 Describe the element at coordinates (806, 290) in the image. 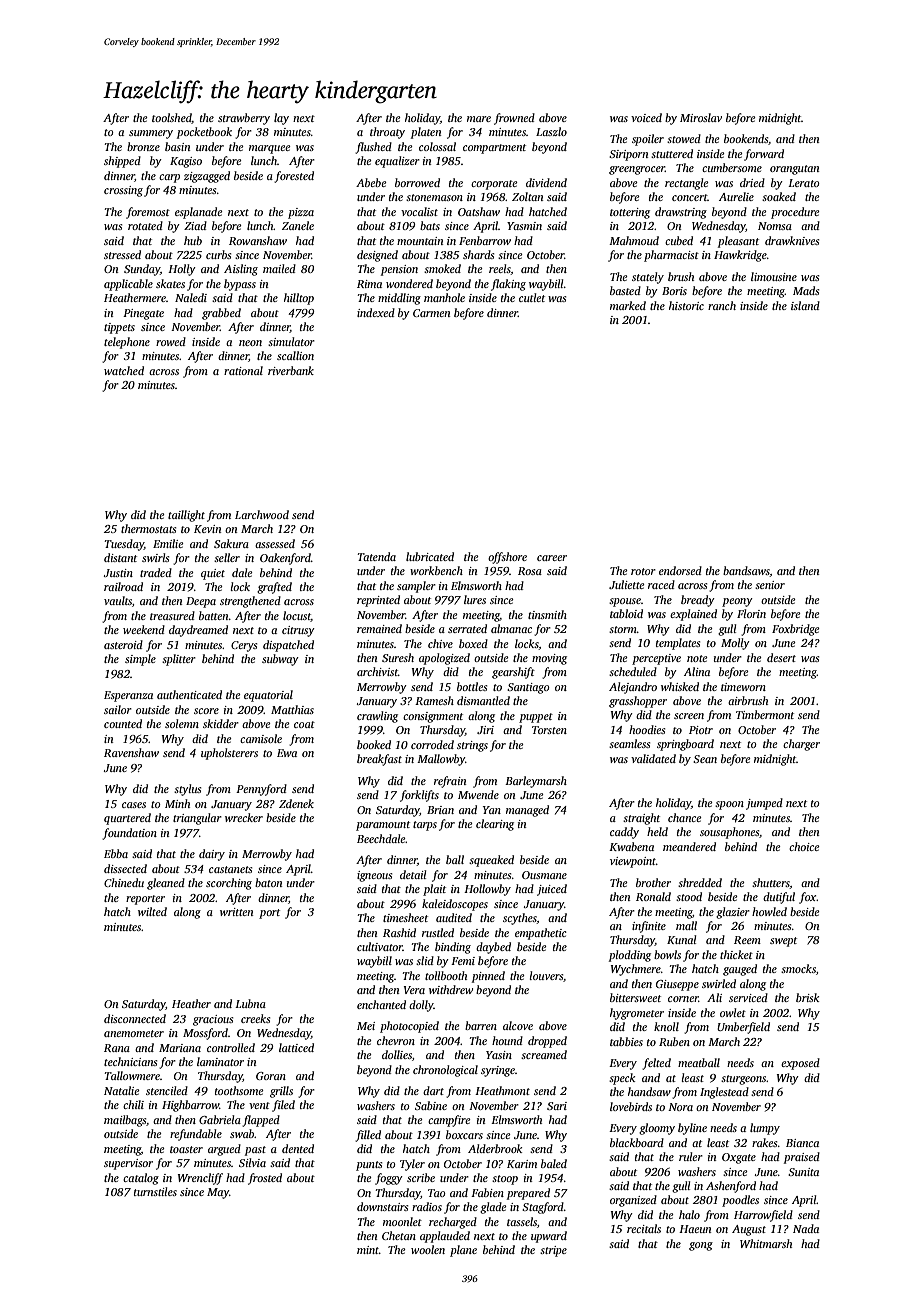

I see `Mads` at that location.
